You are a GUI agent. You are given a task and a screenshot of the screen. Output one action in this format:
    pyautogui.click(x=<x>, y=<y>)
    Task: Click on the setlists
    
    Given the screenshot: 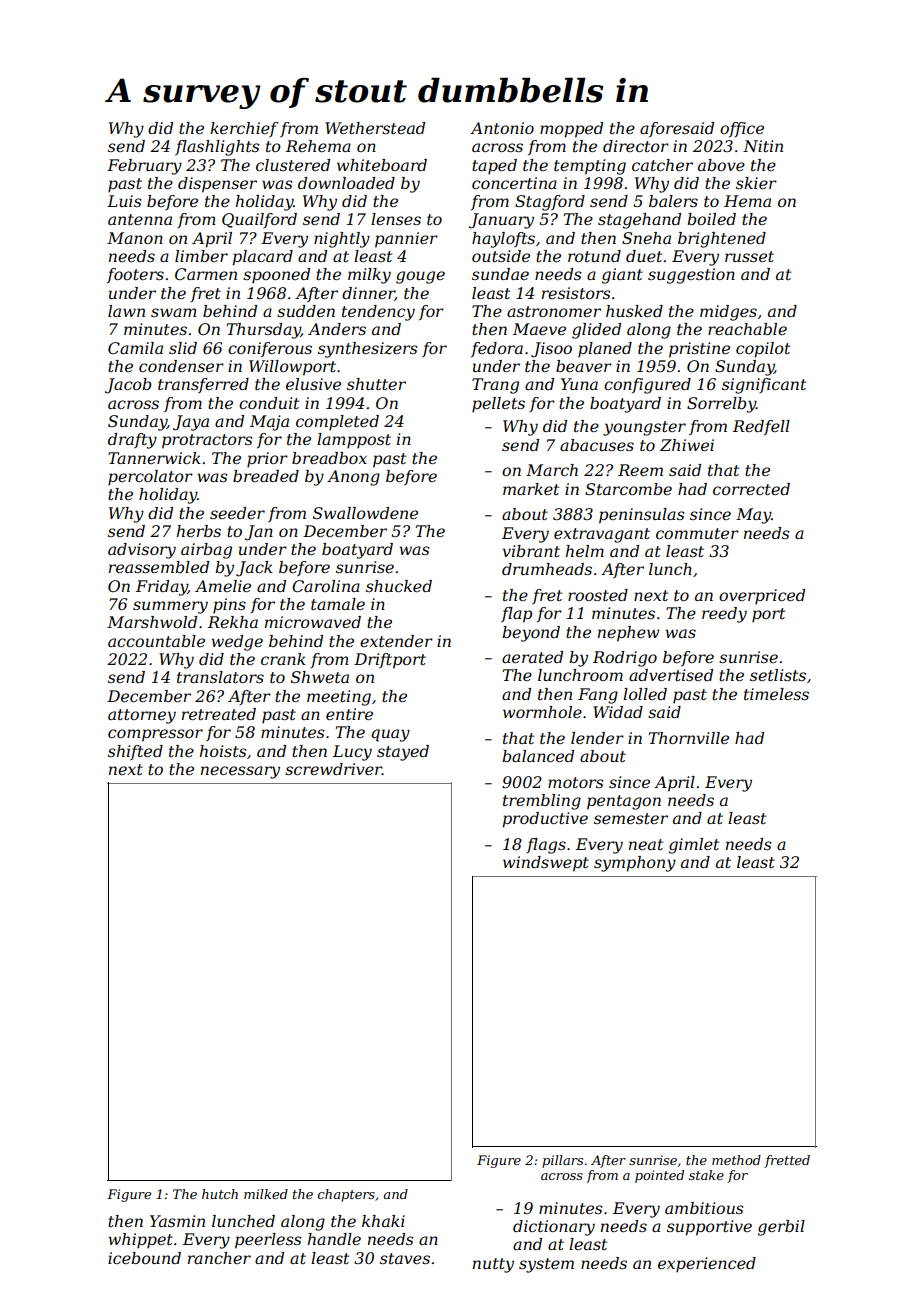 What is the action you would take?
    pyautogui.click(x=778, y=675)
